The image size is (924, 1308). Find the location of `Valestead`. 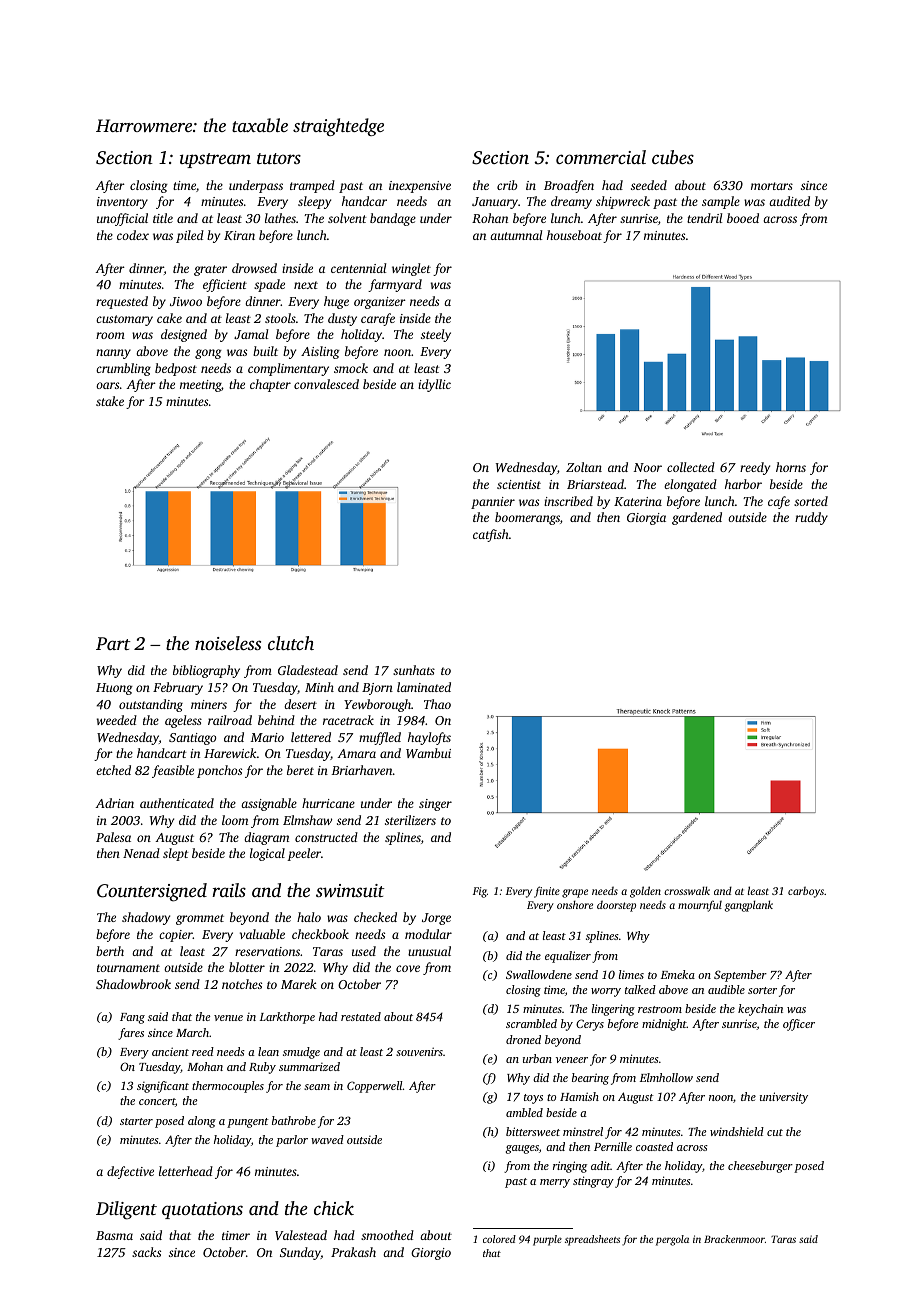

Valestead is located at coordinates (301, 1235).
